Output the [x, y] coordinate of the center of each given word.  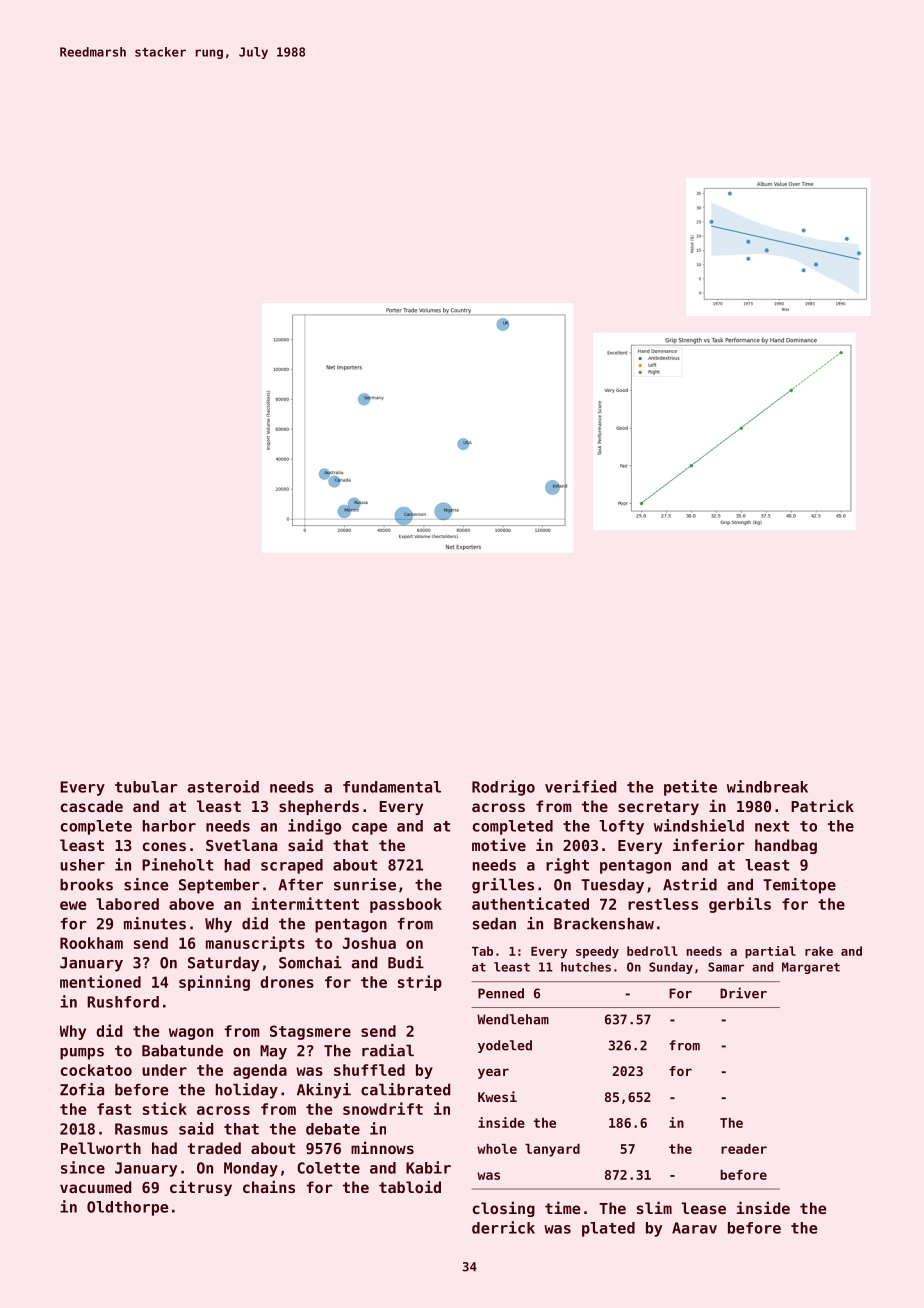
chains [269, 1186]
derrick [503, 1227]
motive [499, 844]
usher [82, 865]
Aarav [694, 1228]
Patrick [822, 805]
